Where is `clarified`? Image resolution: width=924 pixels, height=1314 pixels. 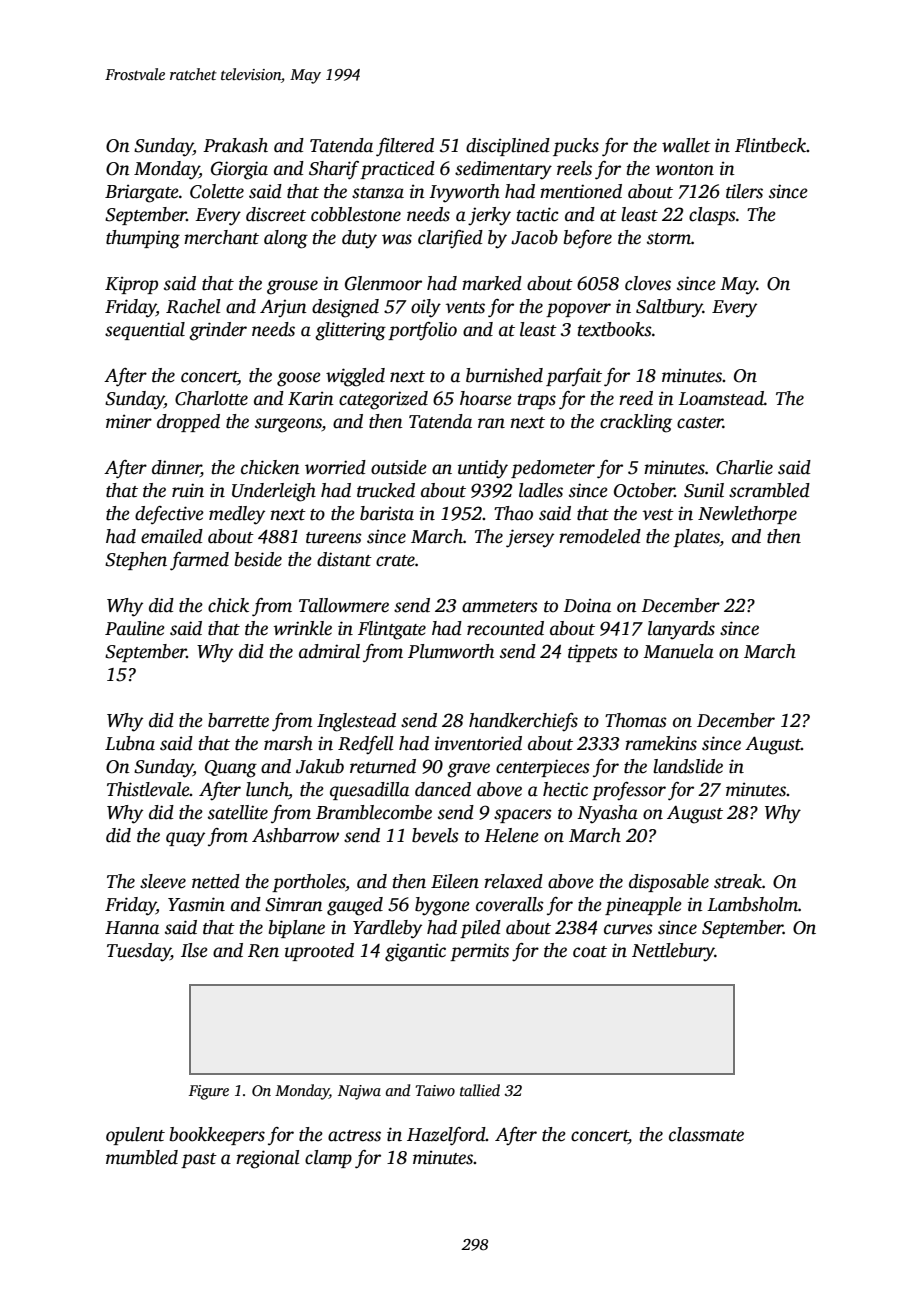 clarified is located at coordinates (450, 239).
